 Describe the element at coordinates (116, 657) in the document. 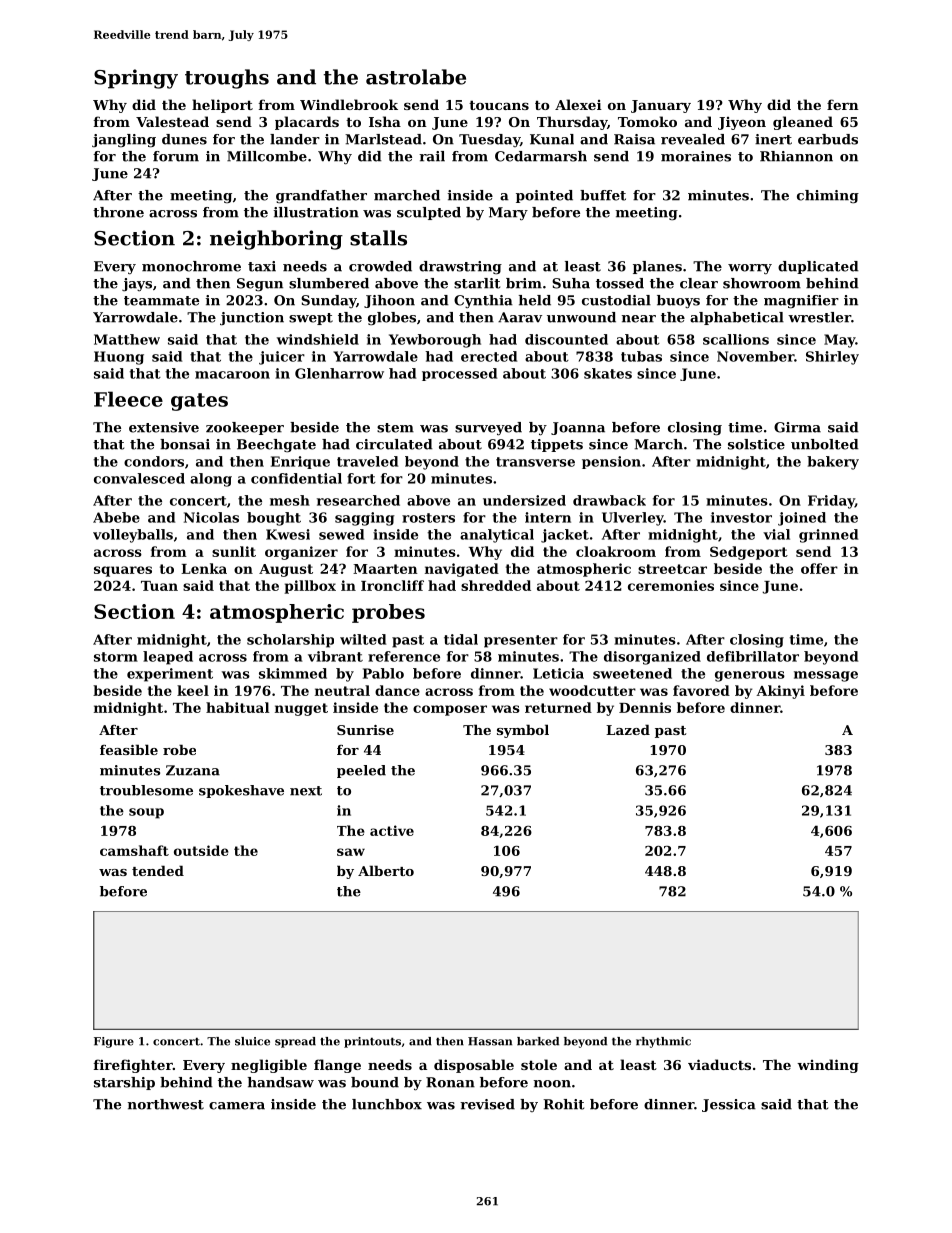

I see `storm` at that location.
